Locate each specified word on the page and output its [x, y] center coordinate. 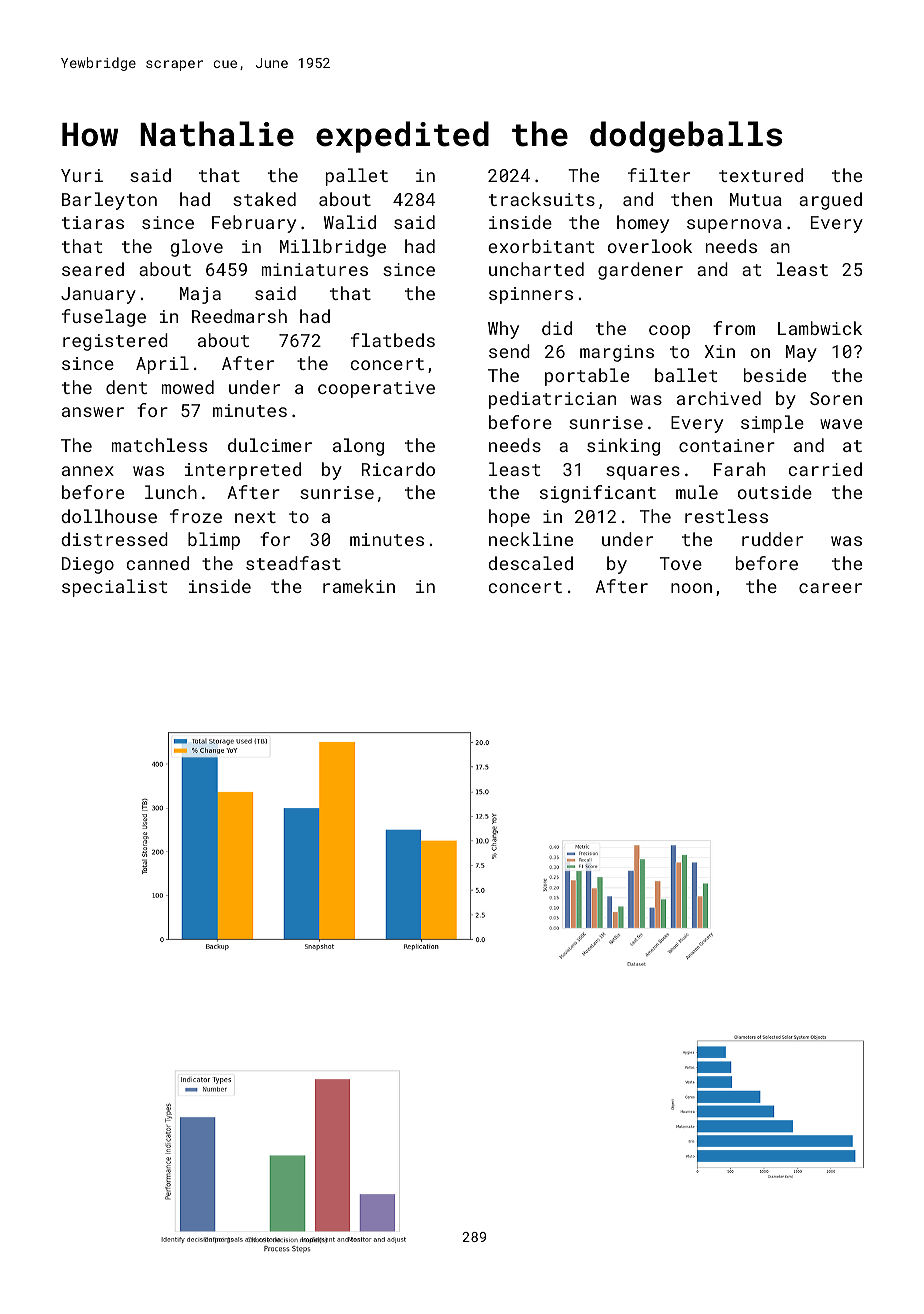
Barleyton [109, 201]
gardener [640, 271]
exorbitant [541, 246]
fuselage [104, 318]
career [830, 588]
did [557, 328]
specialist [114, 588]
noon [691, 588]
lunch [171, 492]
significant [598, 494]
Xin [720, 351]
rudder [772, 539]
